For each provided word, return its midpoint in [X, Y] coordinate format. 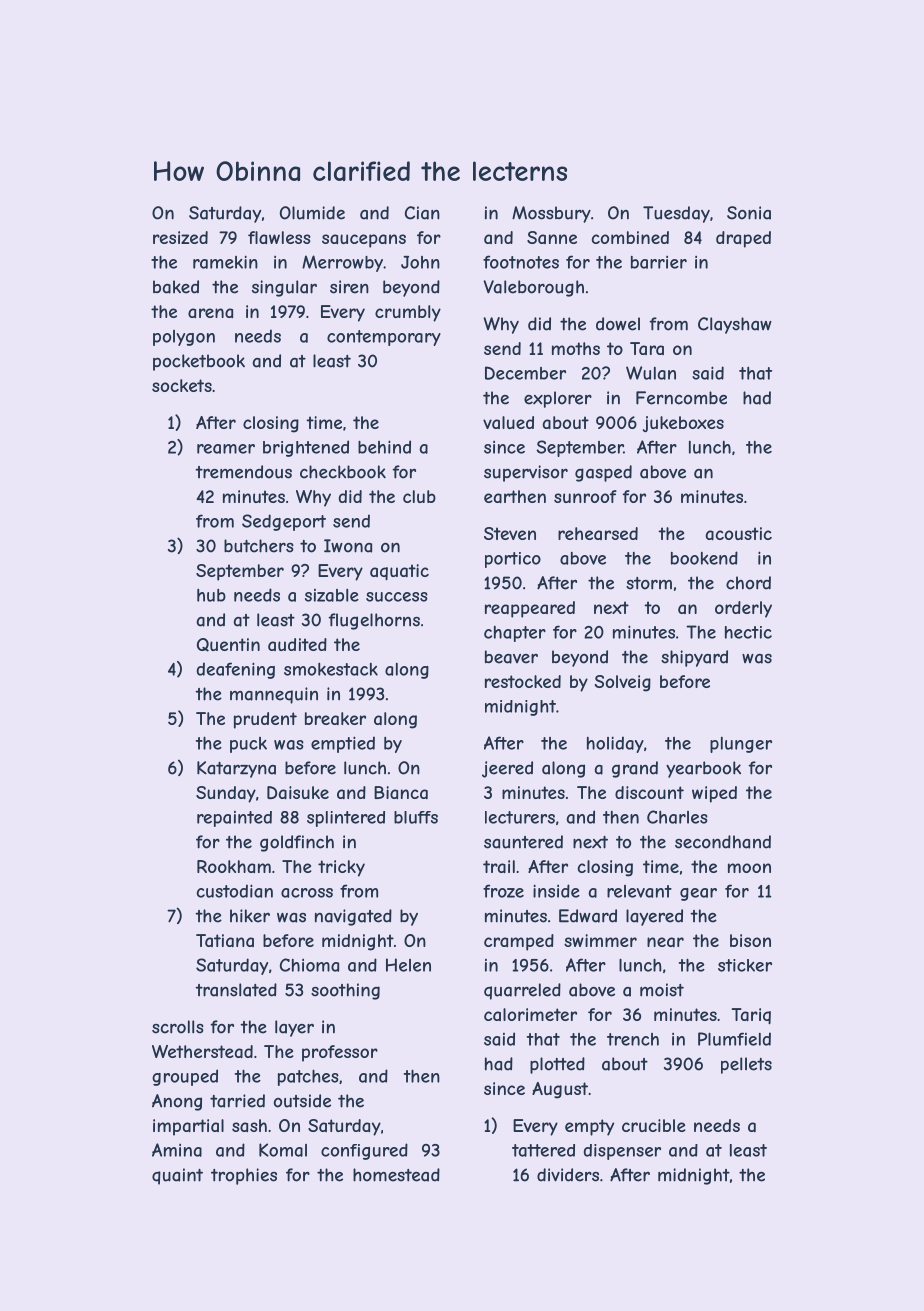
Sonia [749, 213]
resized [180, 237]
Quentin [228, 645]
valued [508, 422]
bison [750, 940]
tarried [237, 1101]
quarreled [522, 991]
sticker [745, 965]
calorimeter [530, 1014]
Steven [510, 533]
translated [236, 990]
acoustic [739, 533]
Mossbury [551, 214]
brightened [306, 448]
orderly [743, 609]
